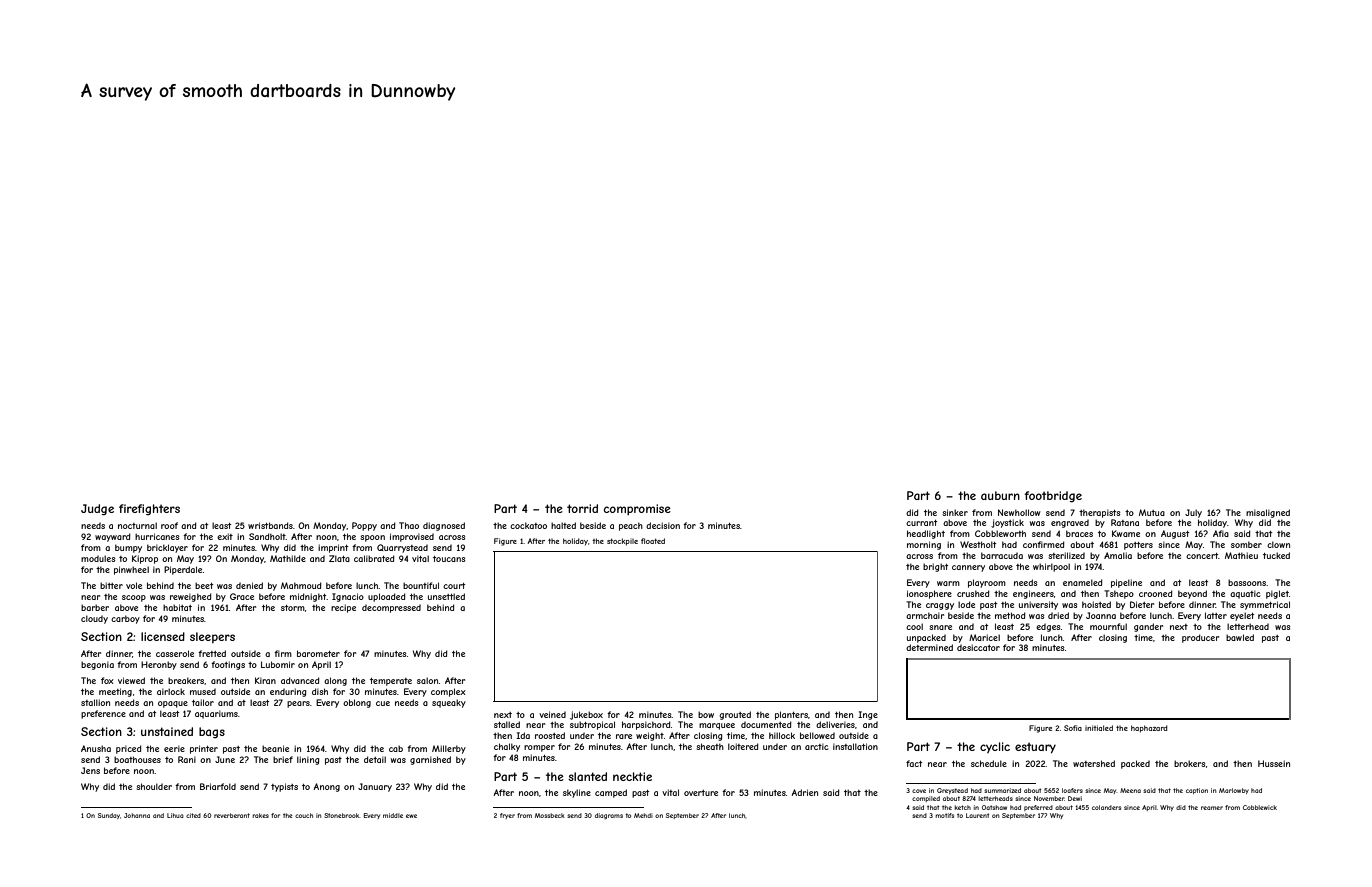 This image has width=1372, height=887. Describe the element at coordinates (1193, 513) in the image. I see `July` at that location.
